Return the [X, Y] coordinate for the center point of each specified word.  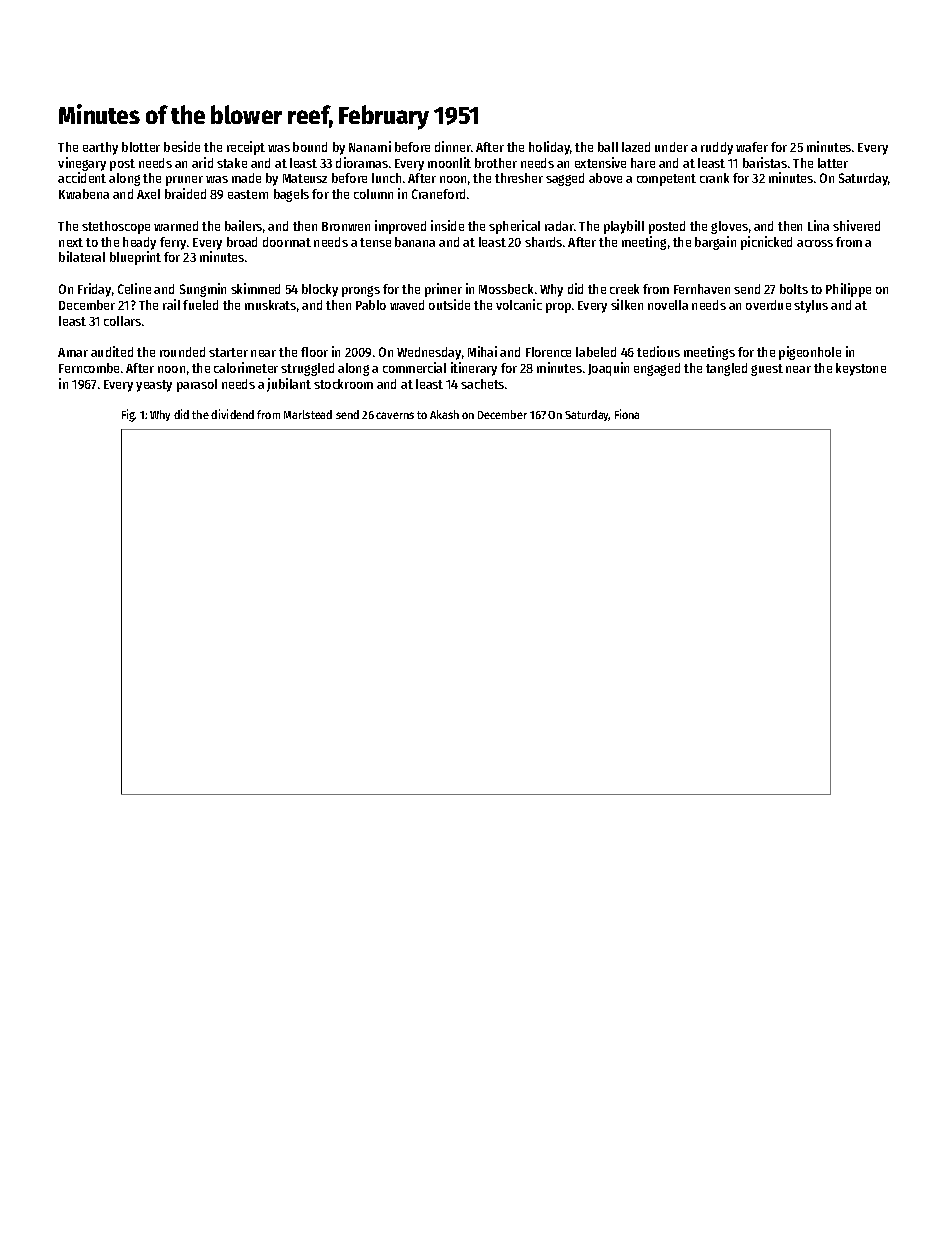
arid [202, 162]
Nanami [370, 146]
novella [668, 305]
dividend [232, 414]
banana [415, 242]
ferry [173, 243]
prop [558, 308]
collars [122, 321]
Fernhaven [702, 289]
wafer [752, 147]
